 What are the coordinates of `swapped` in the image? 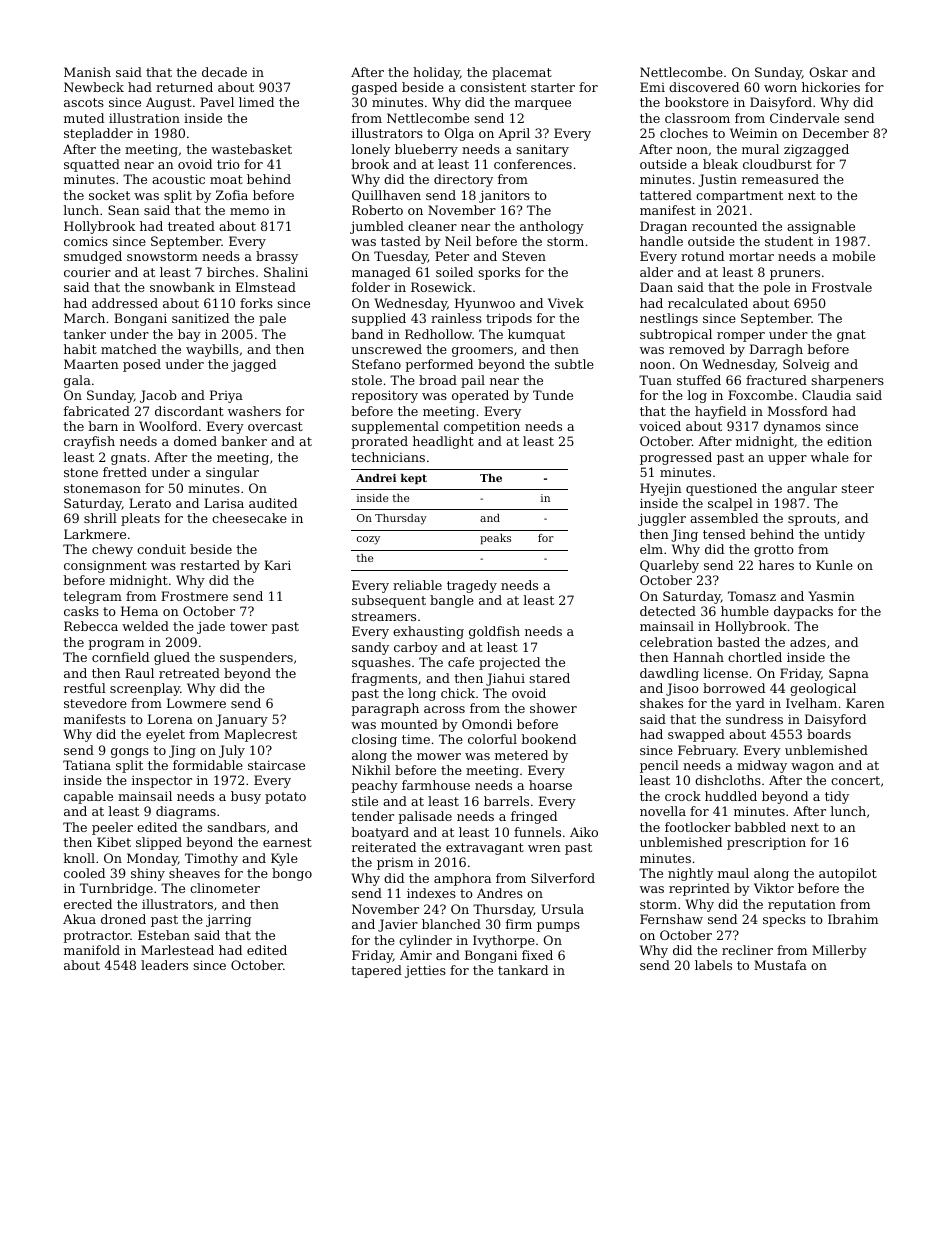 It's located at (696, 735).
